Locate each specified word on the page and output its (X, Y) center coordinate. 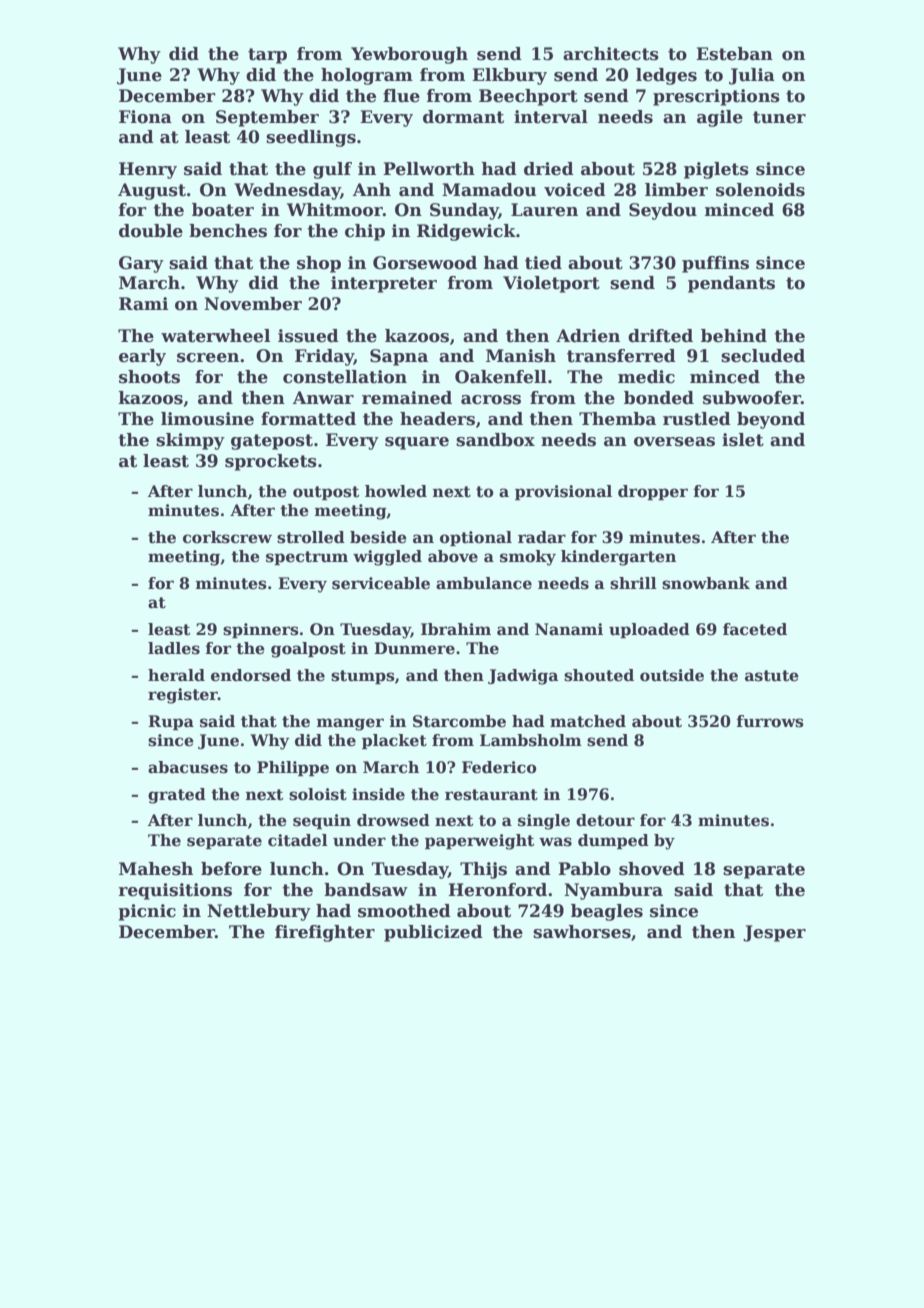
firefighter (325, 933)
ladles (174, 648)
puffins (715, 264)
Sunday (464, 211)
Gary (141, 264)
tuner (779, 117)
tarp (267, 56)
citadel (298, 840)
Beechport (528, 97)
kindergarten (618, 558)
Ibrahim (456, 629)
